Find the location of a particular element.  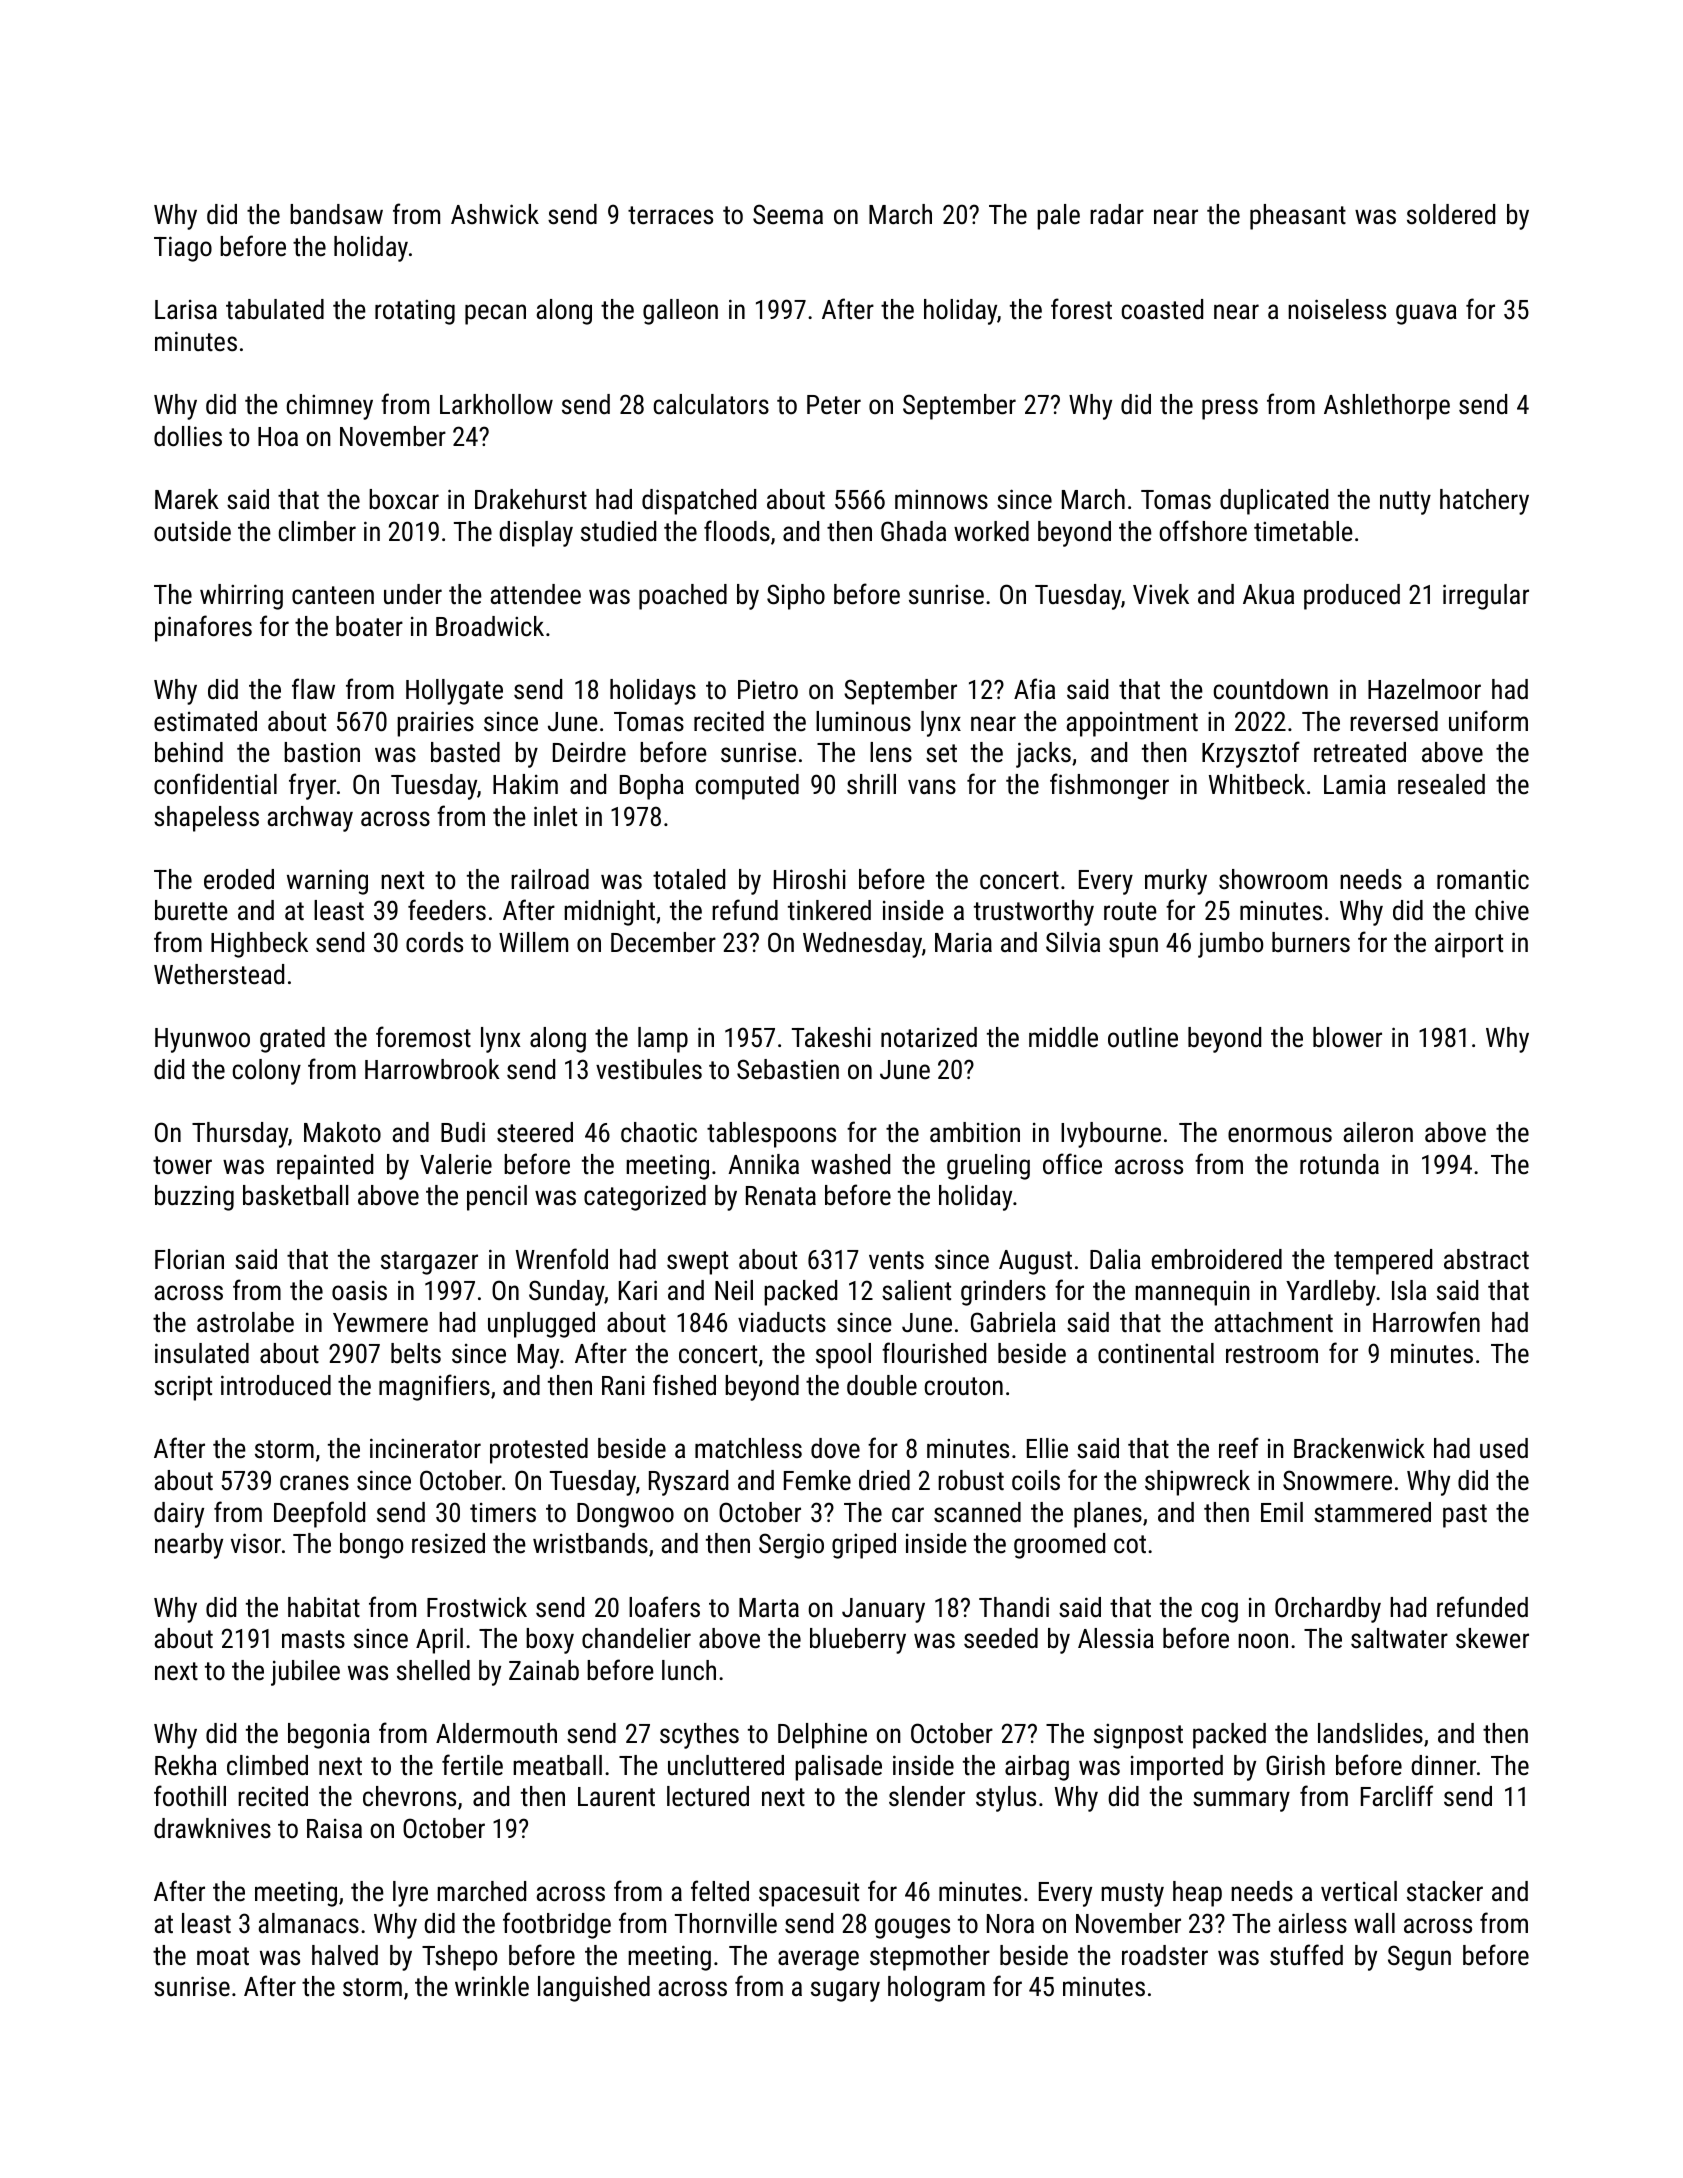

notarized is located at coordinates (929, 1037).
